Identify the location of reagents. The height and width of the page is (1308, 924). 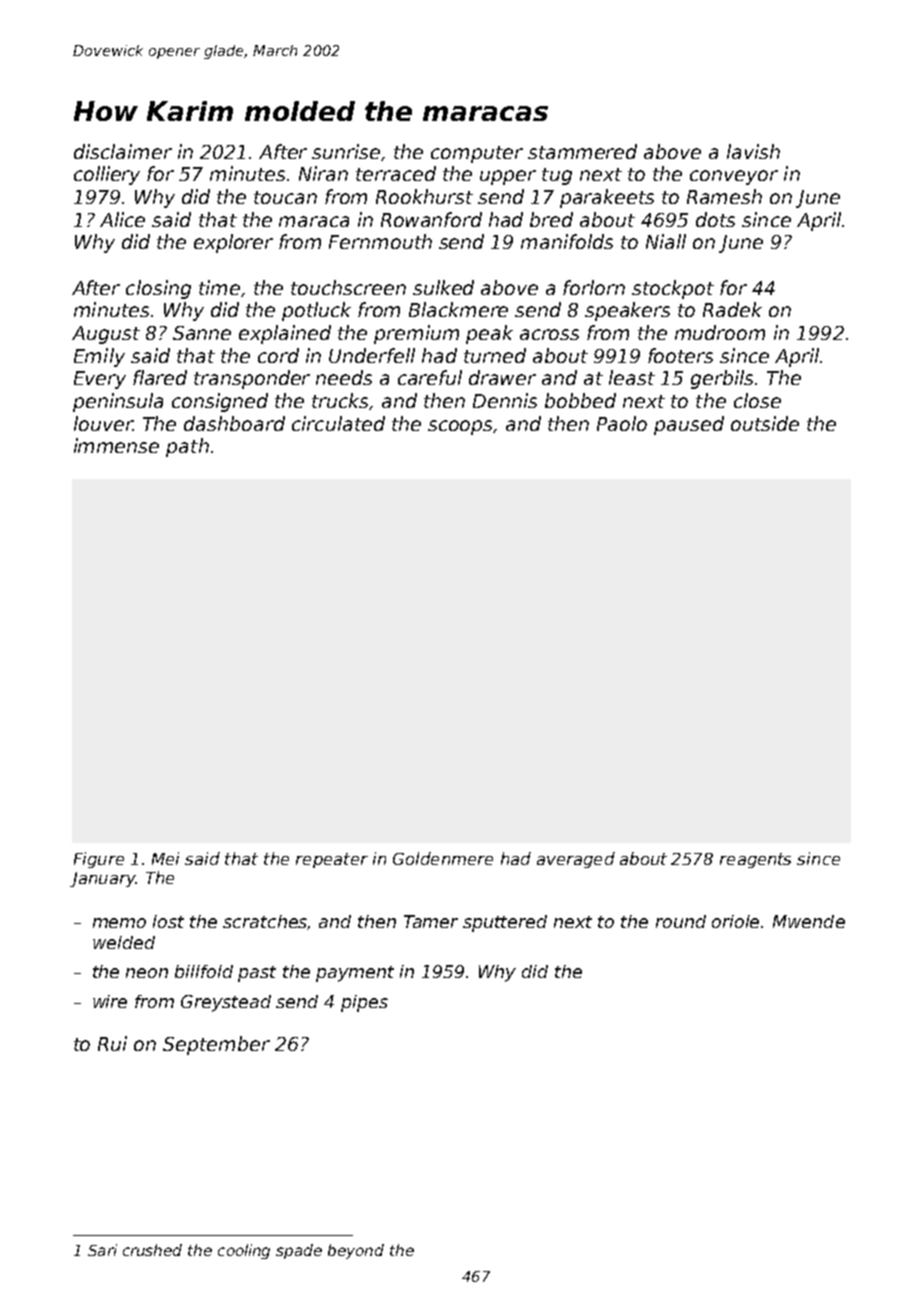
(755, 860).
